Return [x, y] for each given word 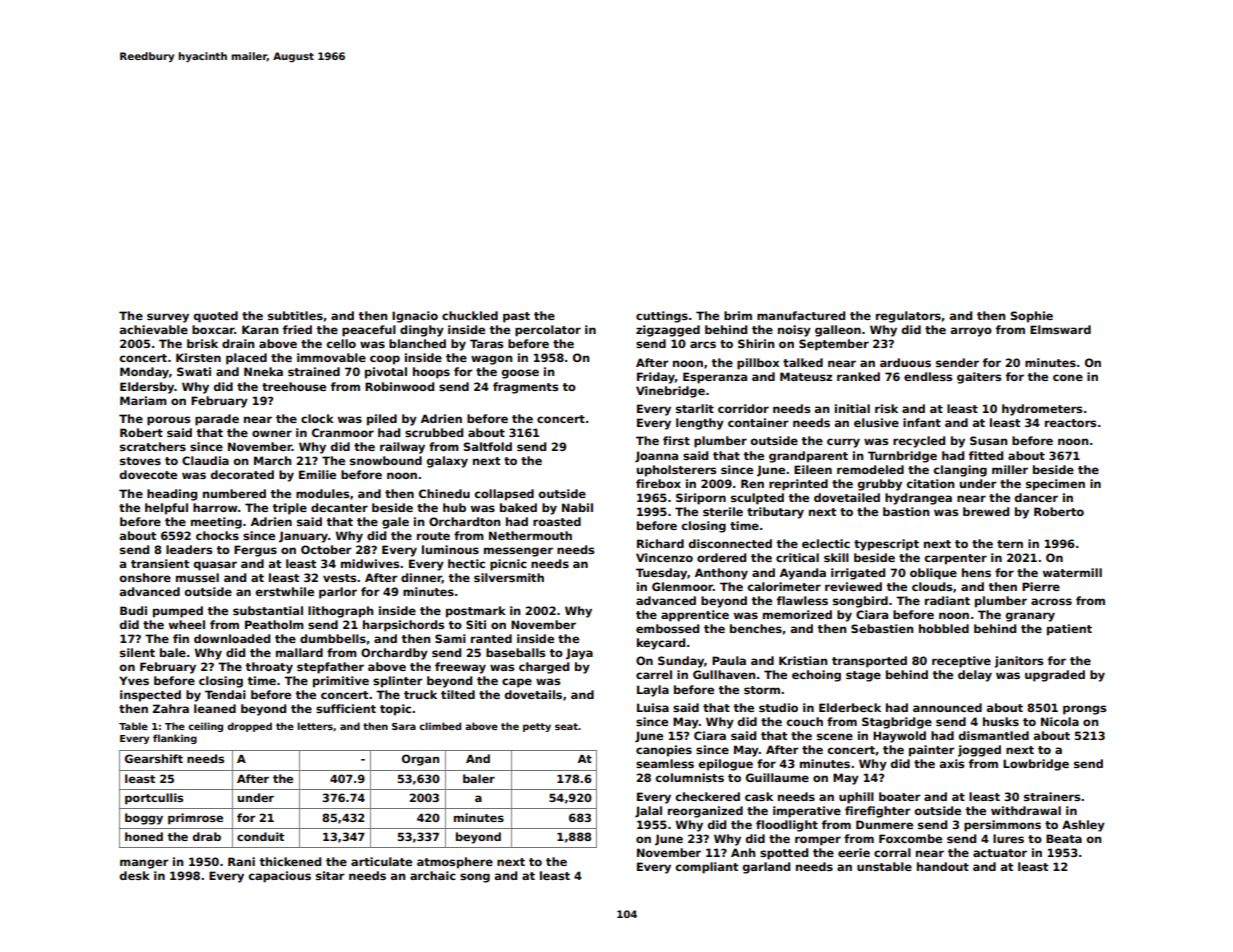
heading [172, 495]
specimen [1055, 485]
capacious [280, 877]
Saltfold [488, 446]
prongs [1084, 710]
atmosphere [455, 863]
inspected [150, 696]
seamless [665, 763]
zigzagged [668, 331]
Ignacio [415, 317]
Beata [1064, 838]
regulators [908, 317]
